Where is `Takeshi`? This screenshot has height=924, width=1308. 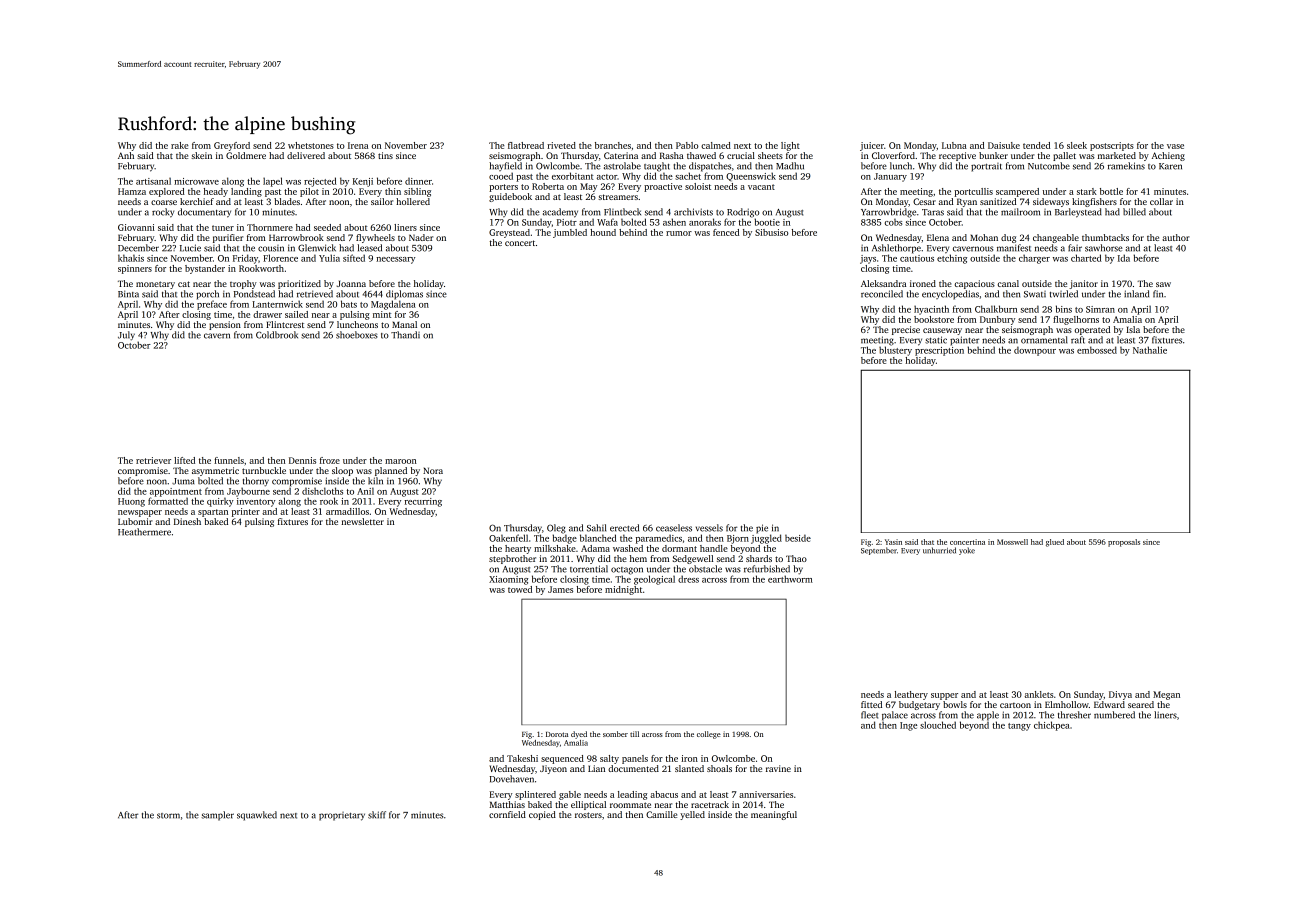 Takeshi is located at coordinates (522, 758).
